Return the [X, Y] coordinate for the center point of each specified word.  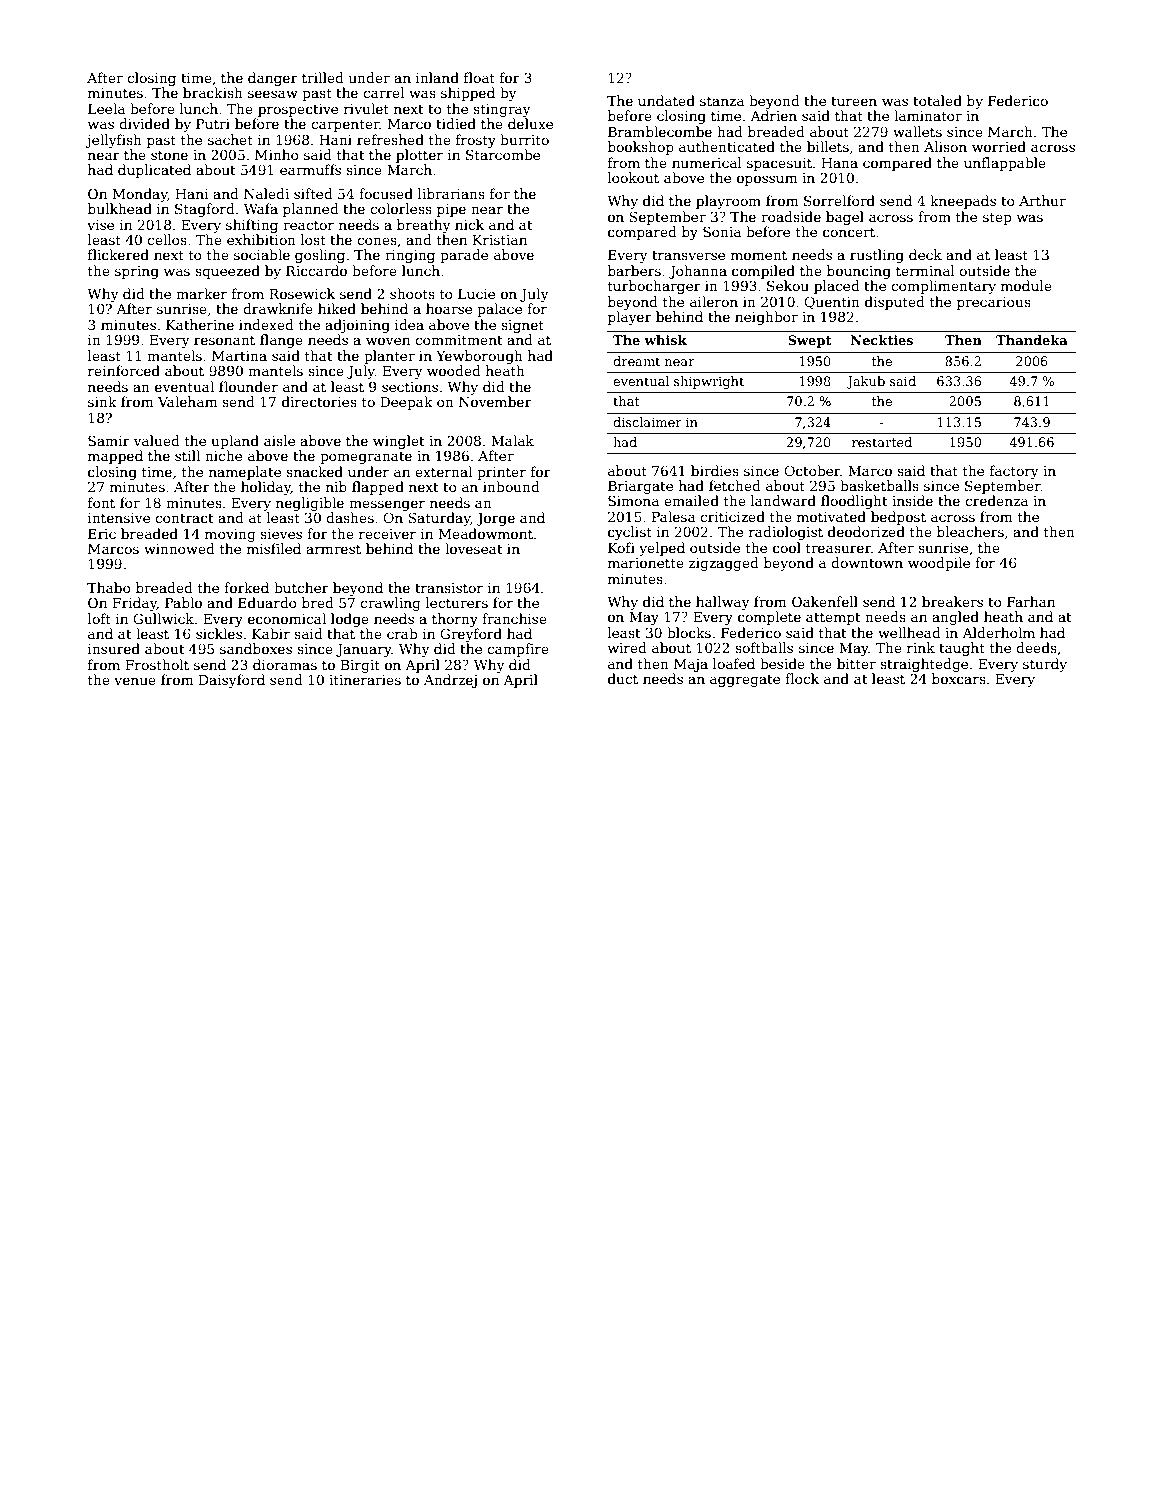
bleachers [970, 531]
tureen [854, 101]
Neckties [882, 340]
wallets [917, 131]
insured [114, 648]
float [479, 77]
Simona [633, 500]
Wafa [261, 208]
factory [1014, 472]
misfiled [274, 548]
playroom [728, 202]
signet [522, 326]
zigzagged [724, 564]
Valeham [188, 401]
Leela [106, 108]
